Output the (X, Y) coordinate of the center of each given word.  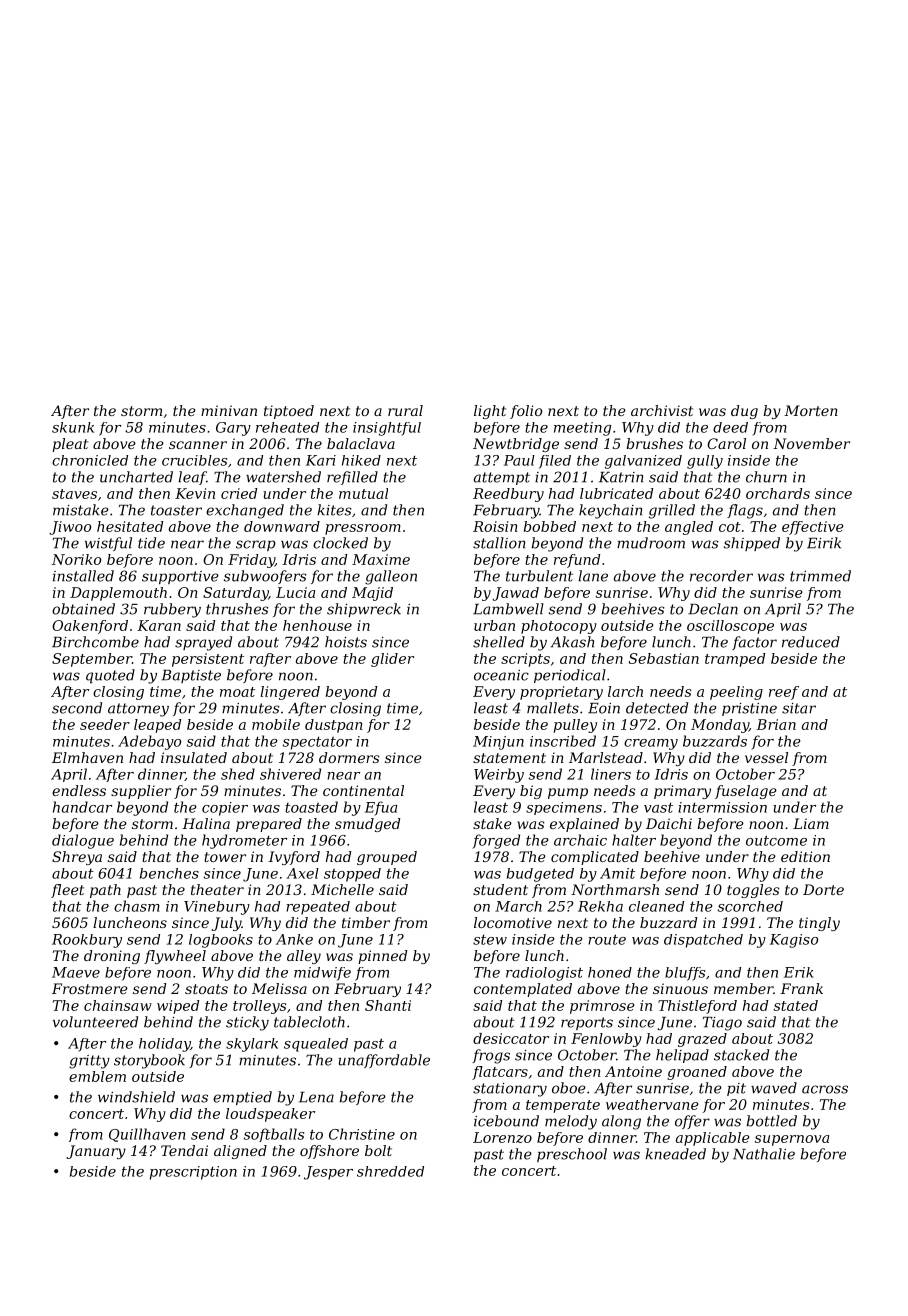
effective (813, 528)
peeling (736, 693)
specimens (564, 808)
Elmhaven (87, 757)
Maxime (381, 559)
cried (239, 493)
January (96, 1152)
